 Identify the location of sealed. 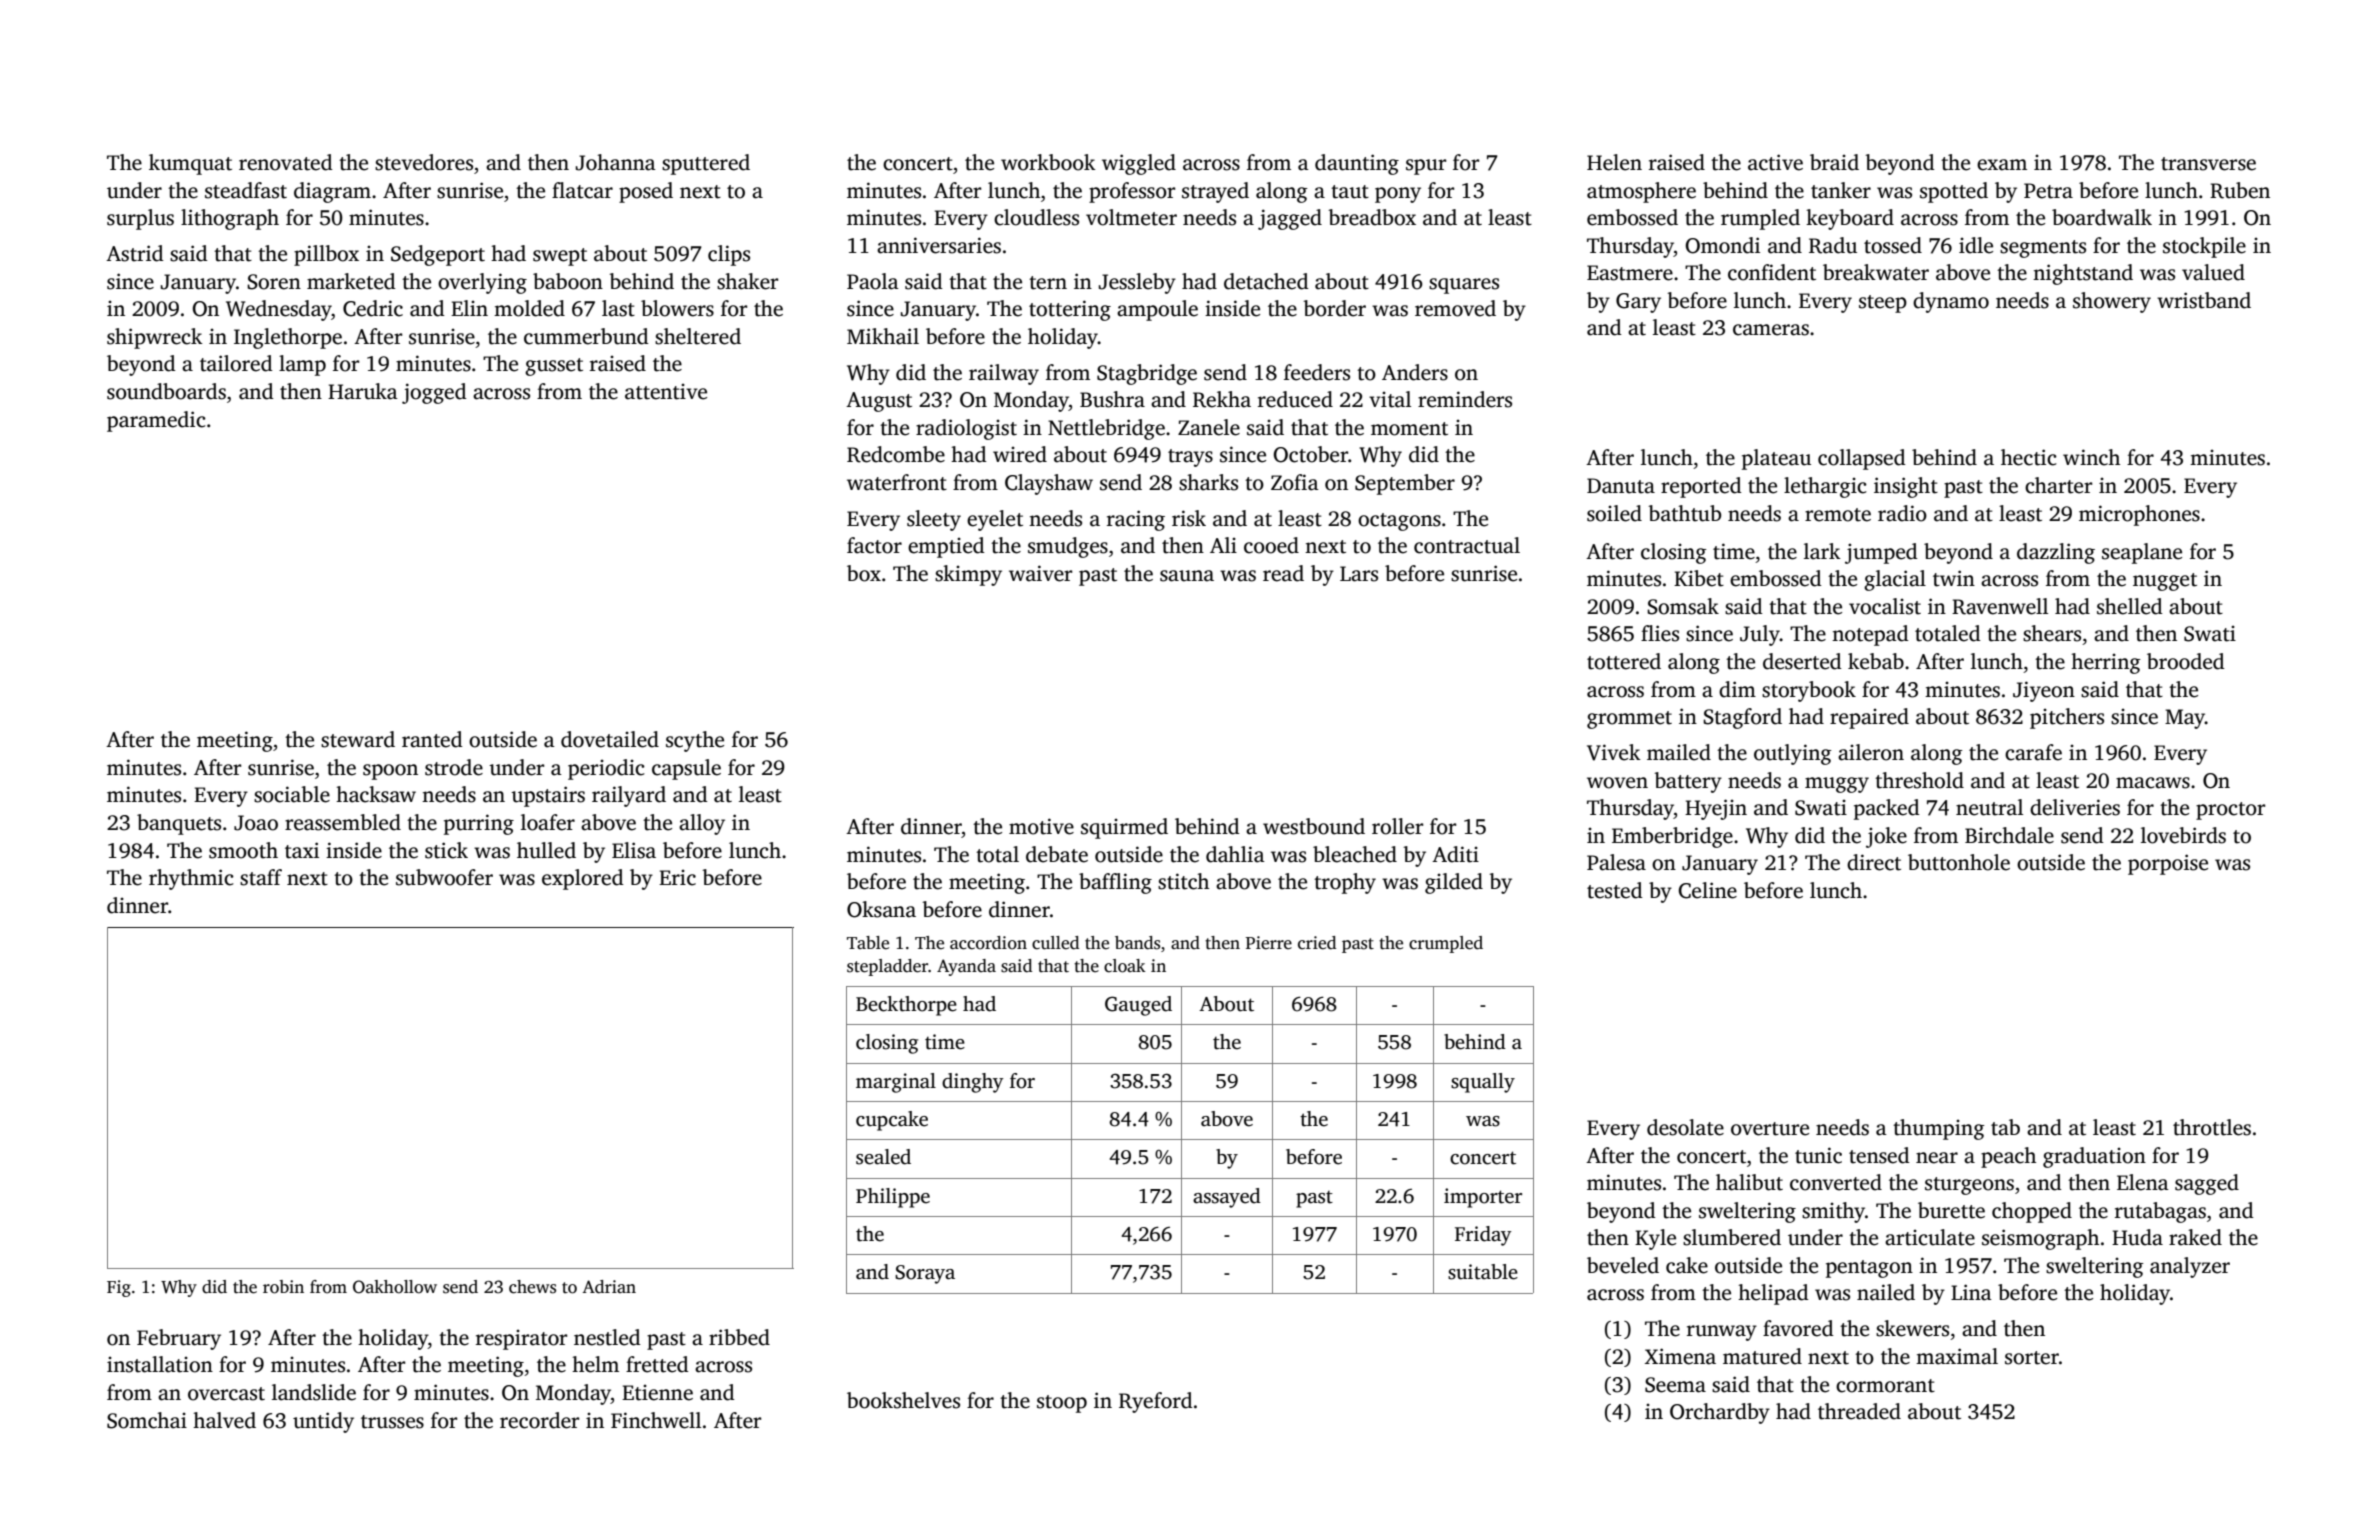
(883, 1157).
